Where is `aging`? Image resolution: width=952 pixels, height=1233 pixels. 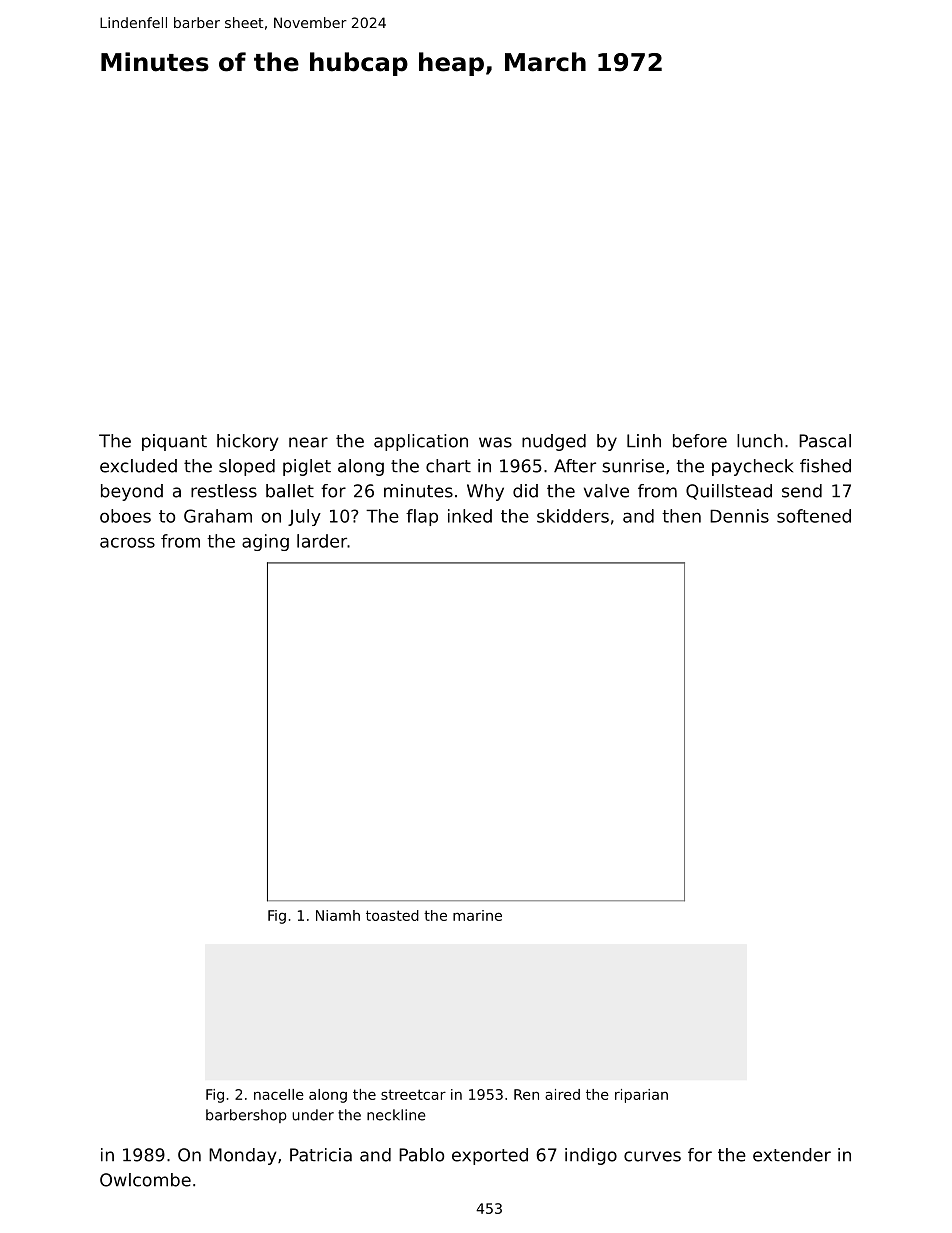
aging is located at coordinates (265, 542).
